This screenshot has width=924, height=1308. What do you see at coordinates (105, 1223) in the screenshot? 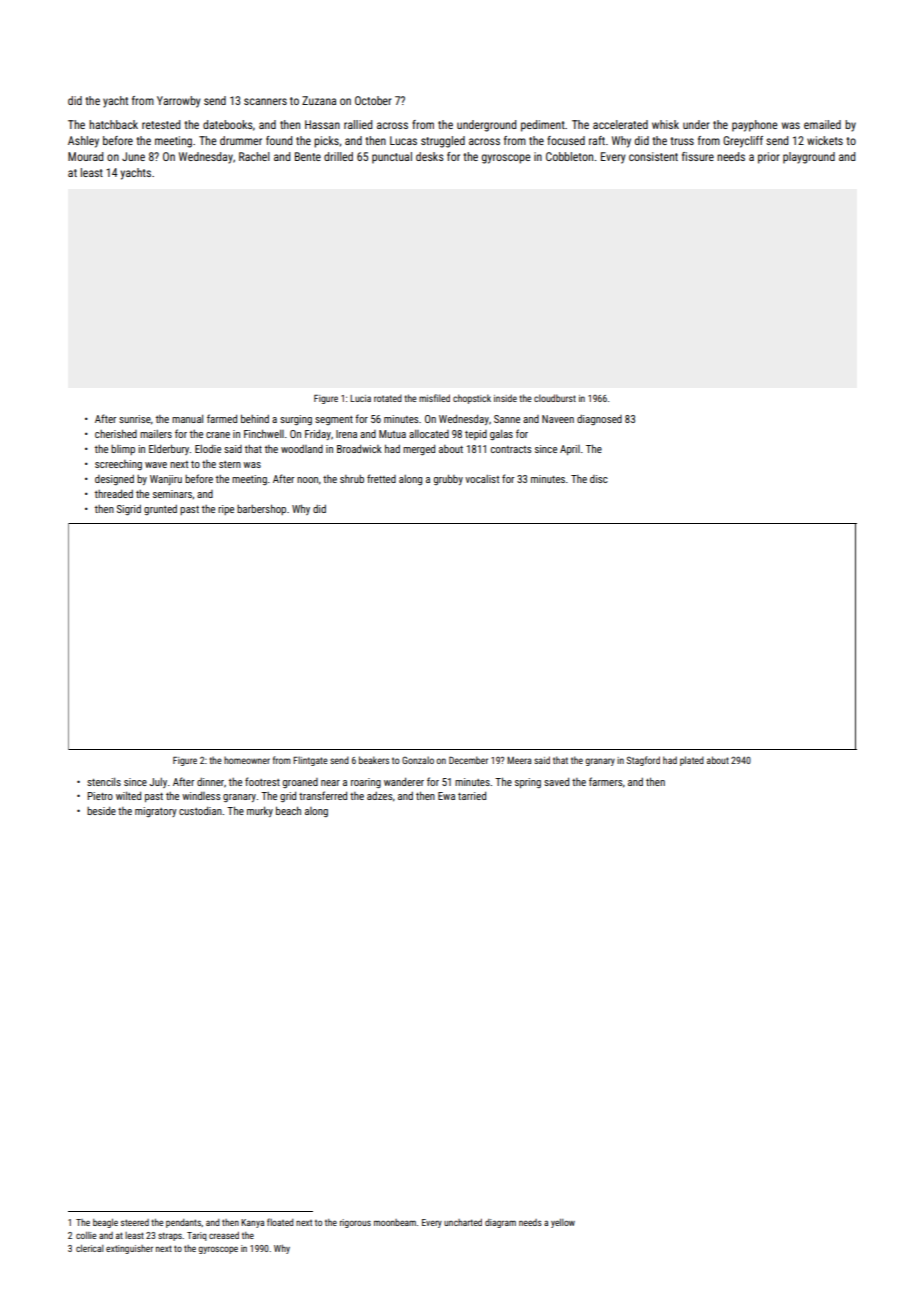
I see `beagle` at bounding box center [105, 1223].
